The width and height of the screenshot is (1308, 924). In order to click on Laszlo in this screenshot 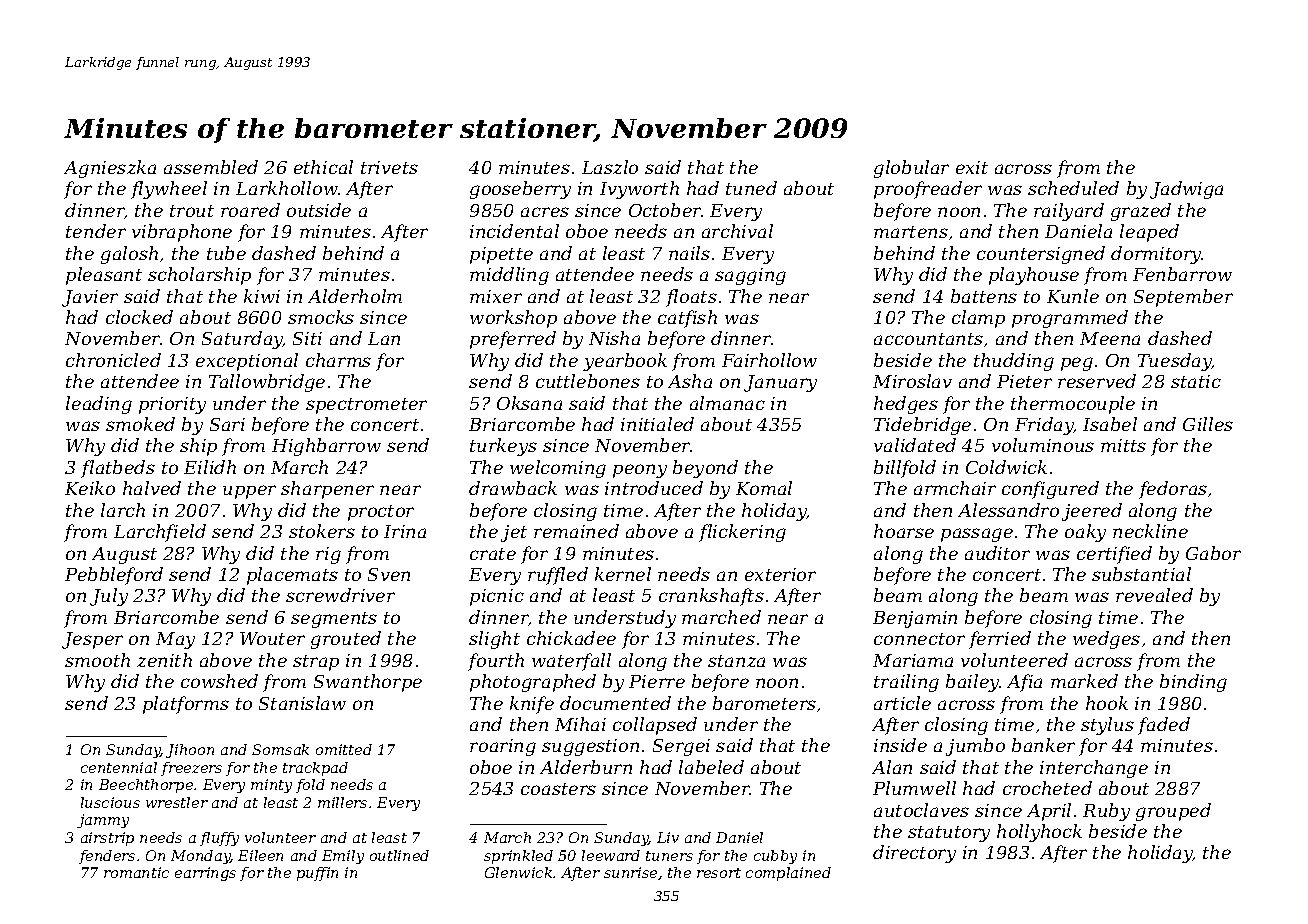, I will do `click(610, 167)`.
